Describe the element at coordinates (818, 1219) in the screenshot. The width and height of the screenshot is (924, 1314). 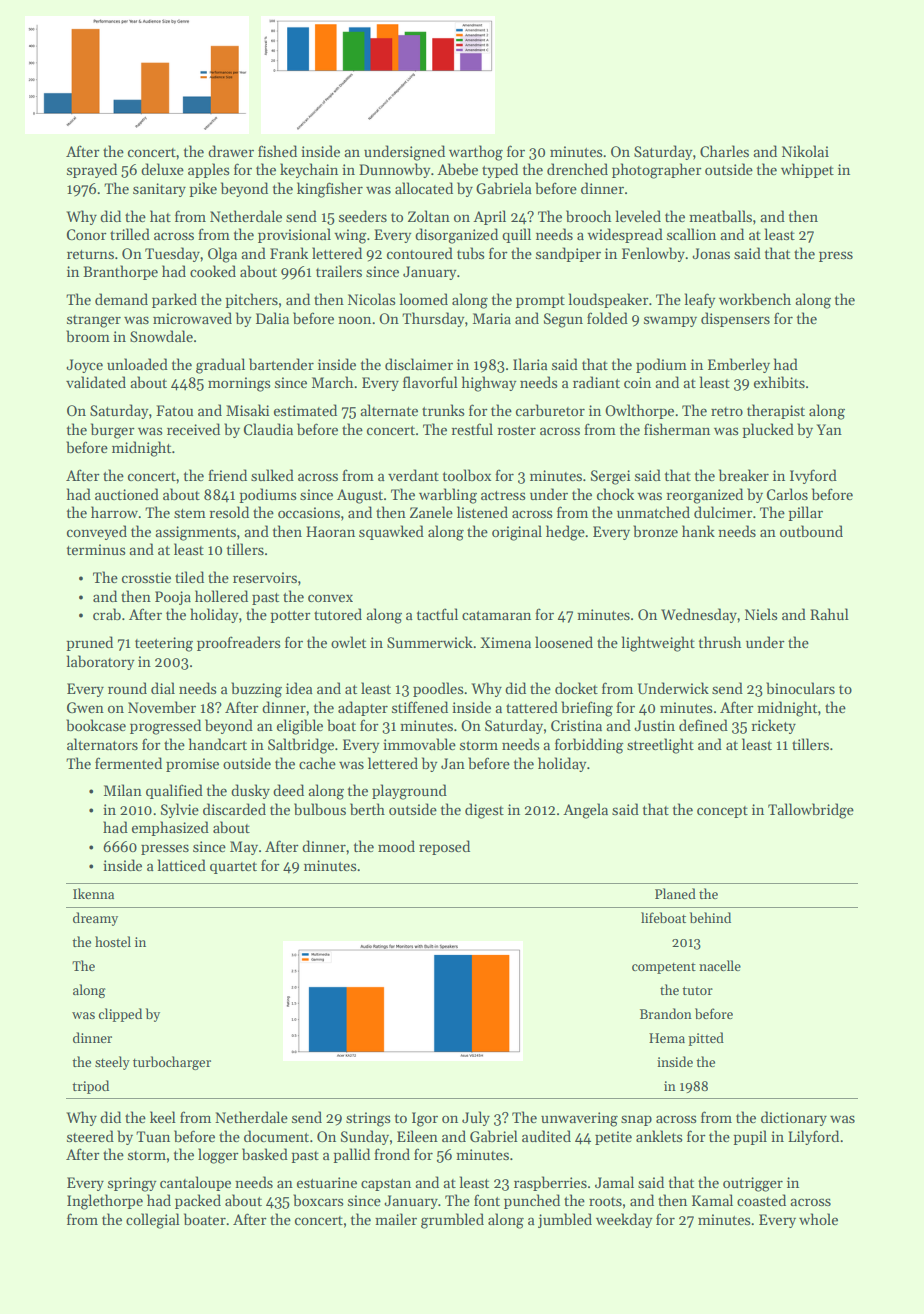
I see `whole` at that location.
